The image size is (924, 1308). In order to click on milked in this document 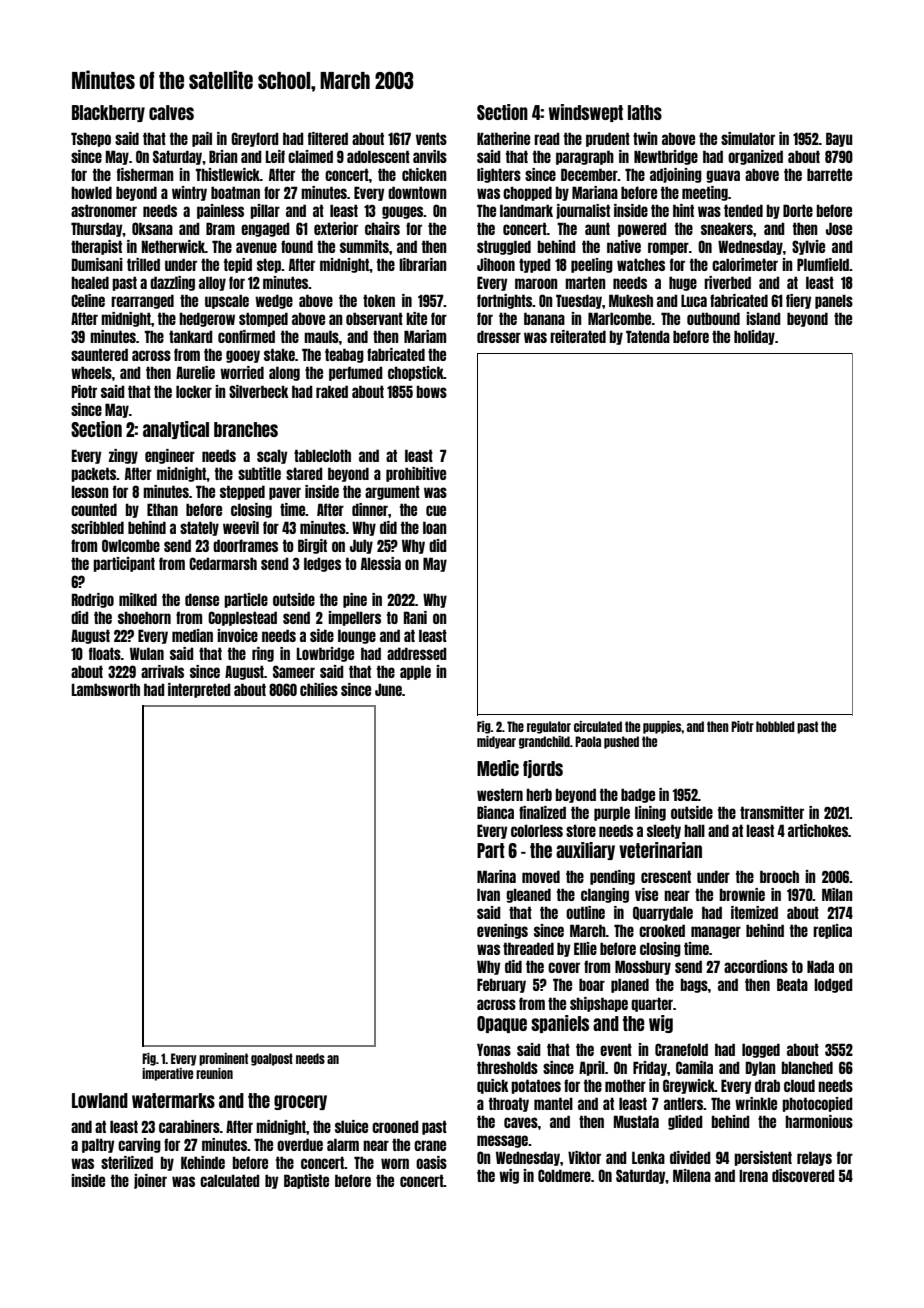, I will do `click(138, 599)`.
